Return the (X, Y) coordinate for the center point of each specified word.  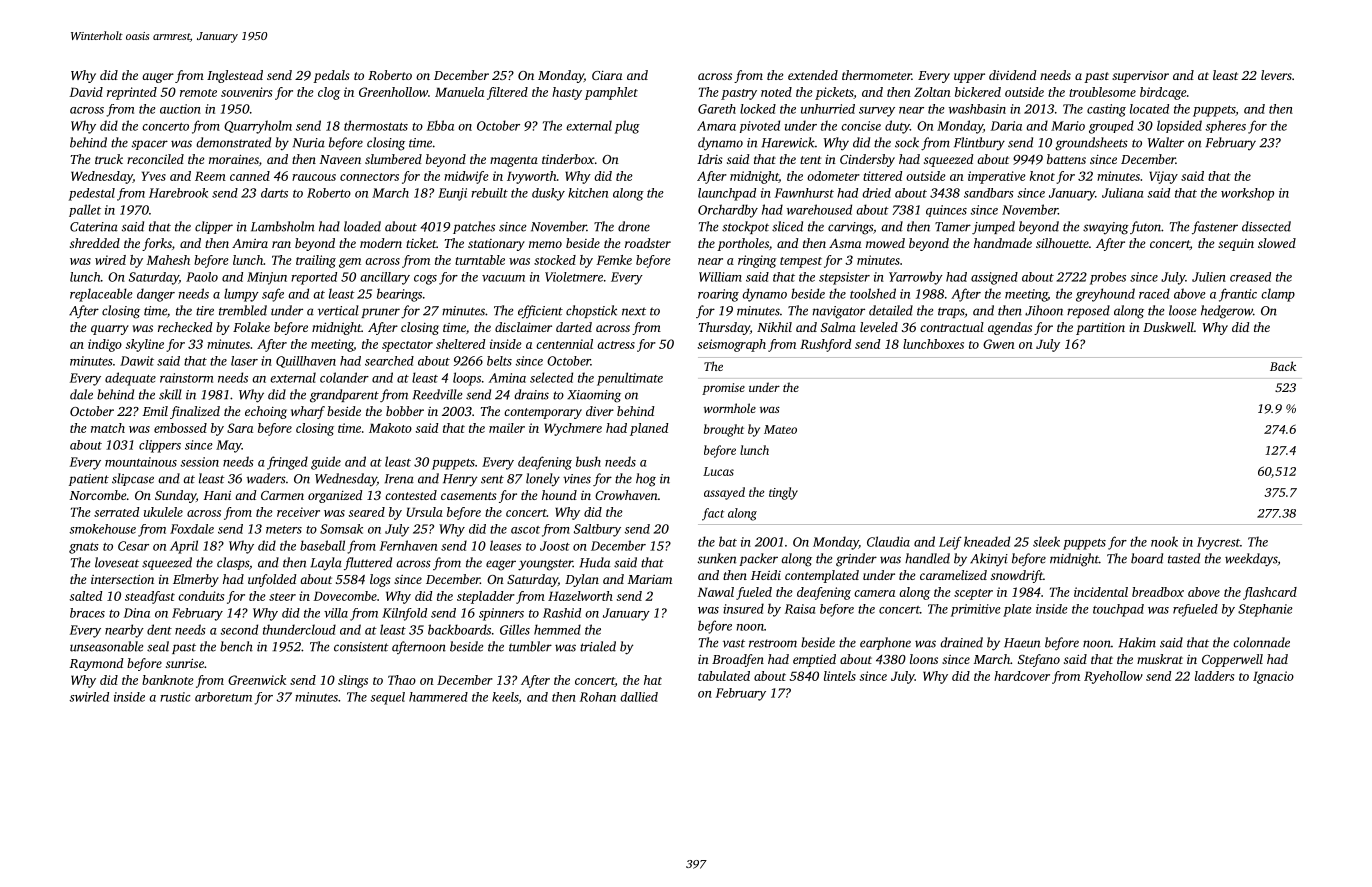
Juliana (1122, 193)
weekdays (1251, 560)
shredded (95, 243)
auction (180, 109)
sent (492, 479)
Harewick (788, 142)
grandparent (344, 396)
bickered (978, 92)
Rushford (825, 345)
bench (236, 646)
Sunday (175, 496)
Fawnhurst (804, 193)
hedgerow (1227, 312)
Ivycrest (1218, 543)
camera (874, 593)
